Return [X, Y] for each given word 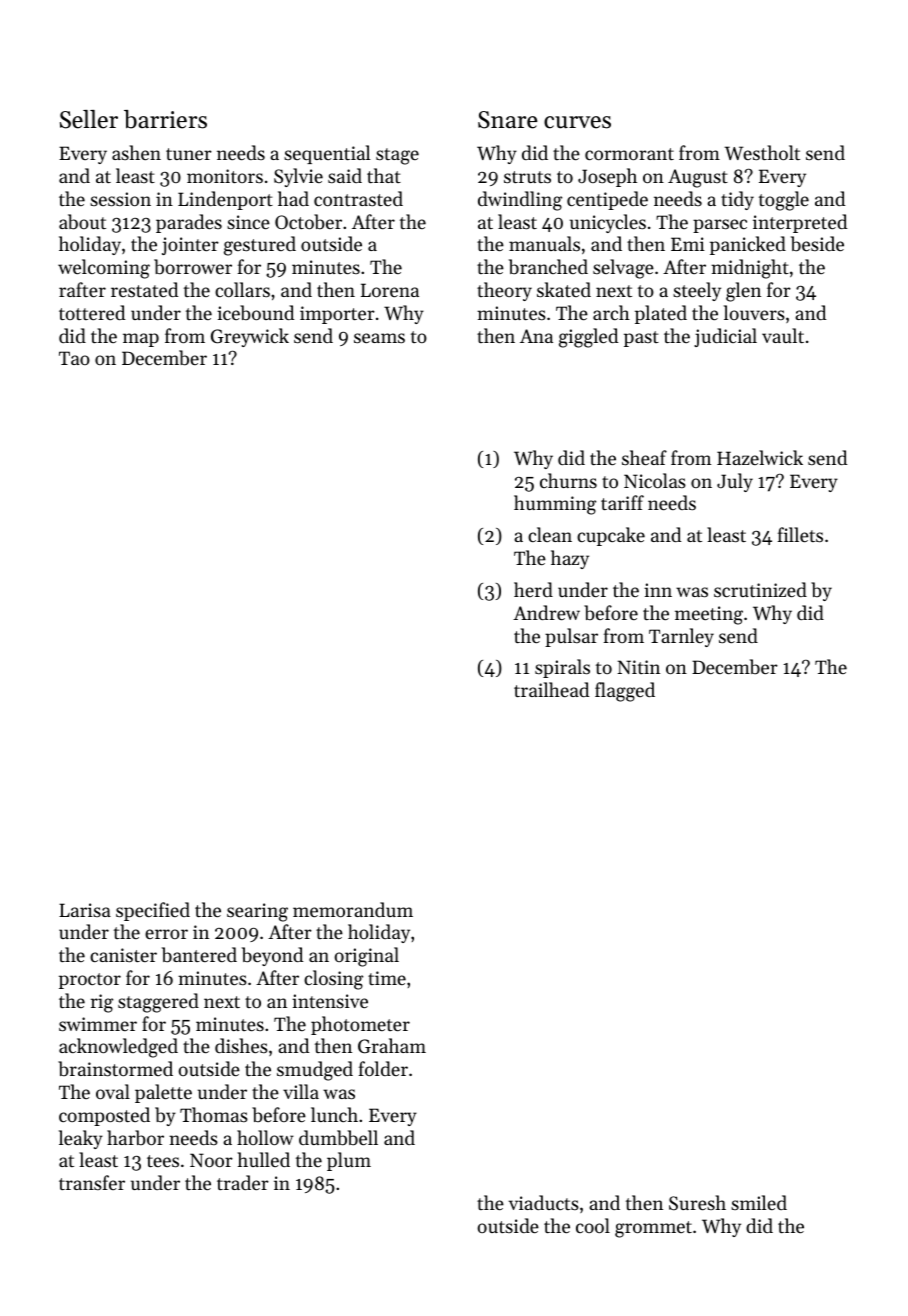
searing [257, 912]
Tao [74, 358]
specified [153, 911]
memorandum [353, 909]
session [120, 199]
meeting [709, 615]
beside [817, 244]
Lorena [390, 290]
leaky [81, 1139]
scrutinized [760, 589]
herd [533, 589]
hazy [570, 559]
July [735, 482]
